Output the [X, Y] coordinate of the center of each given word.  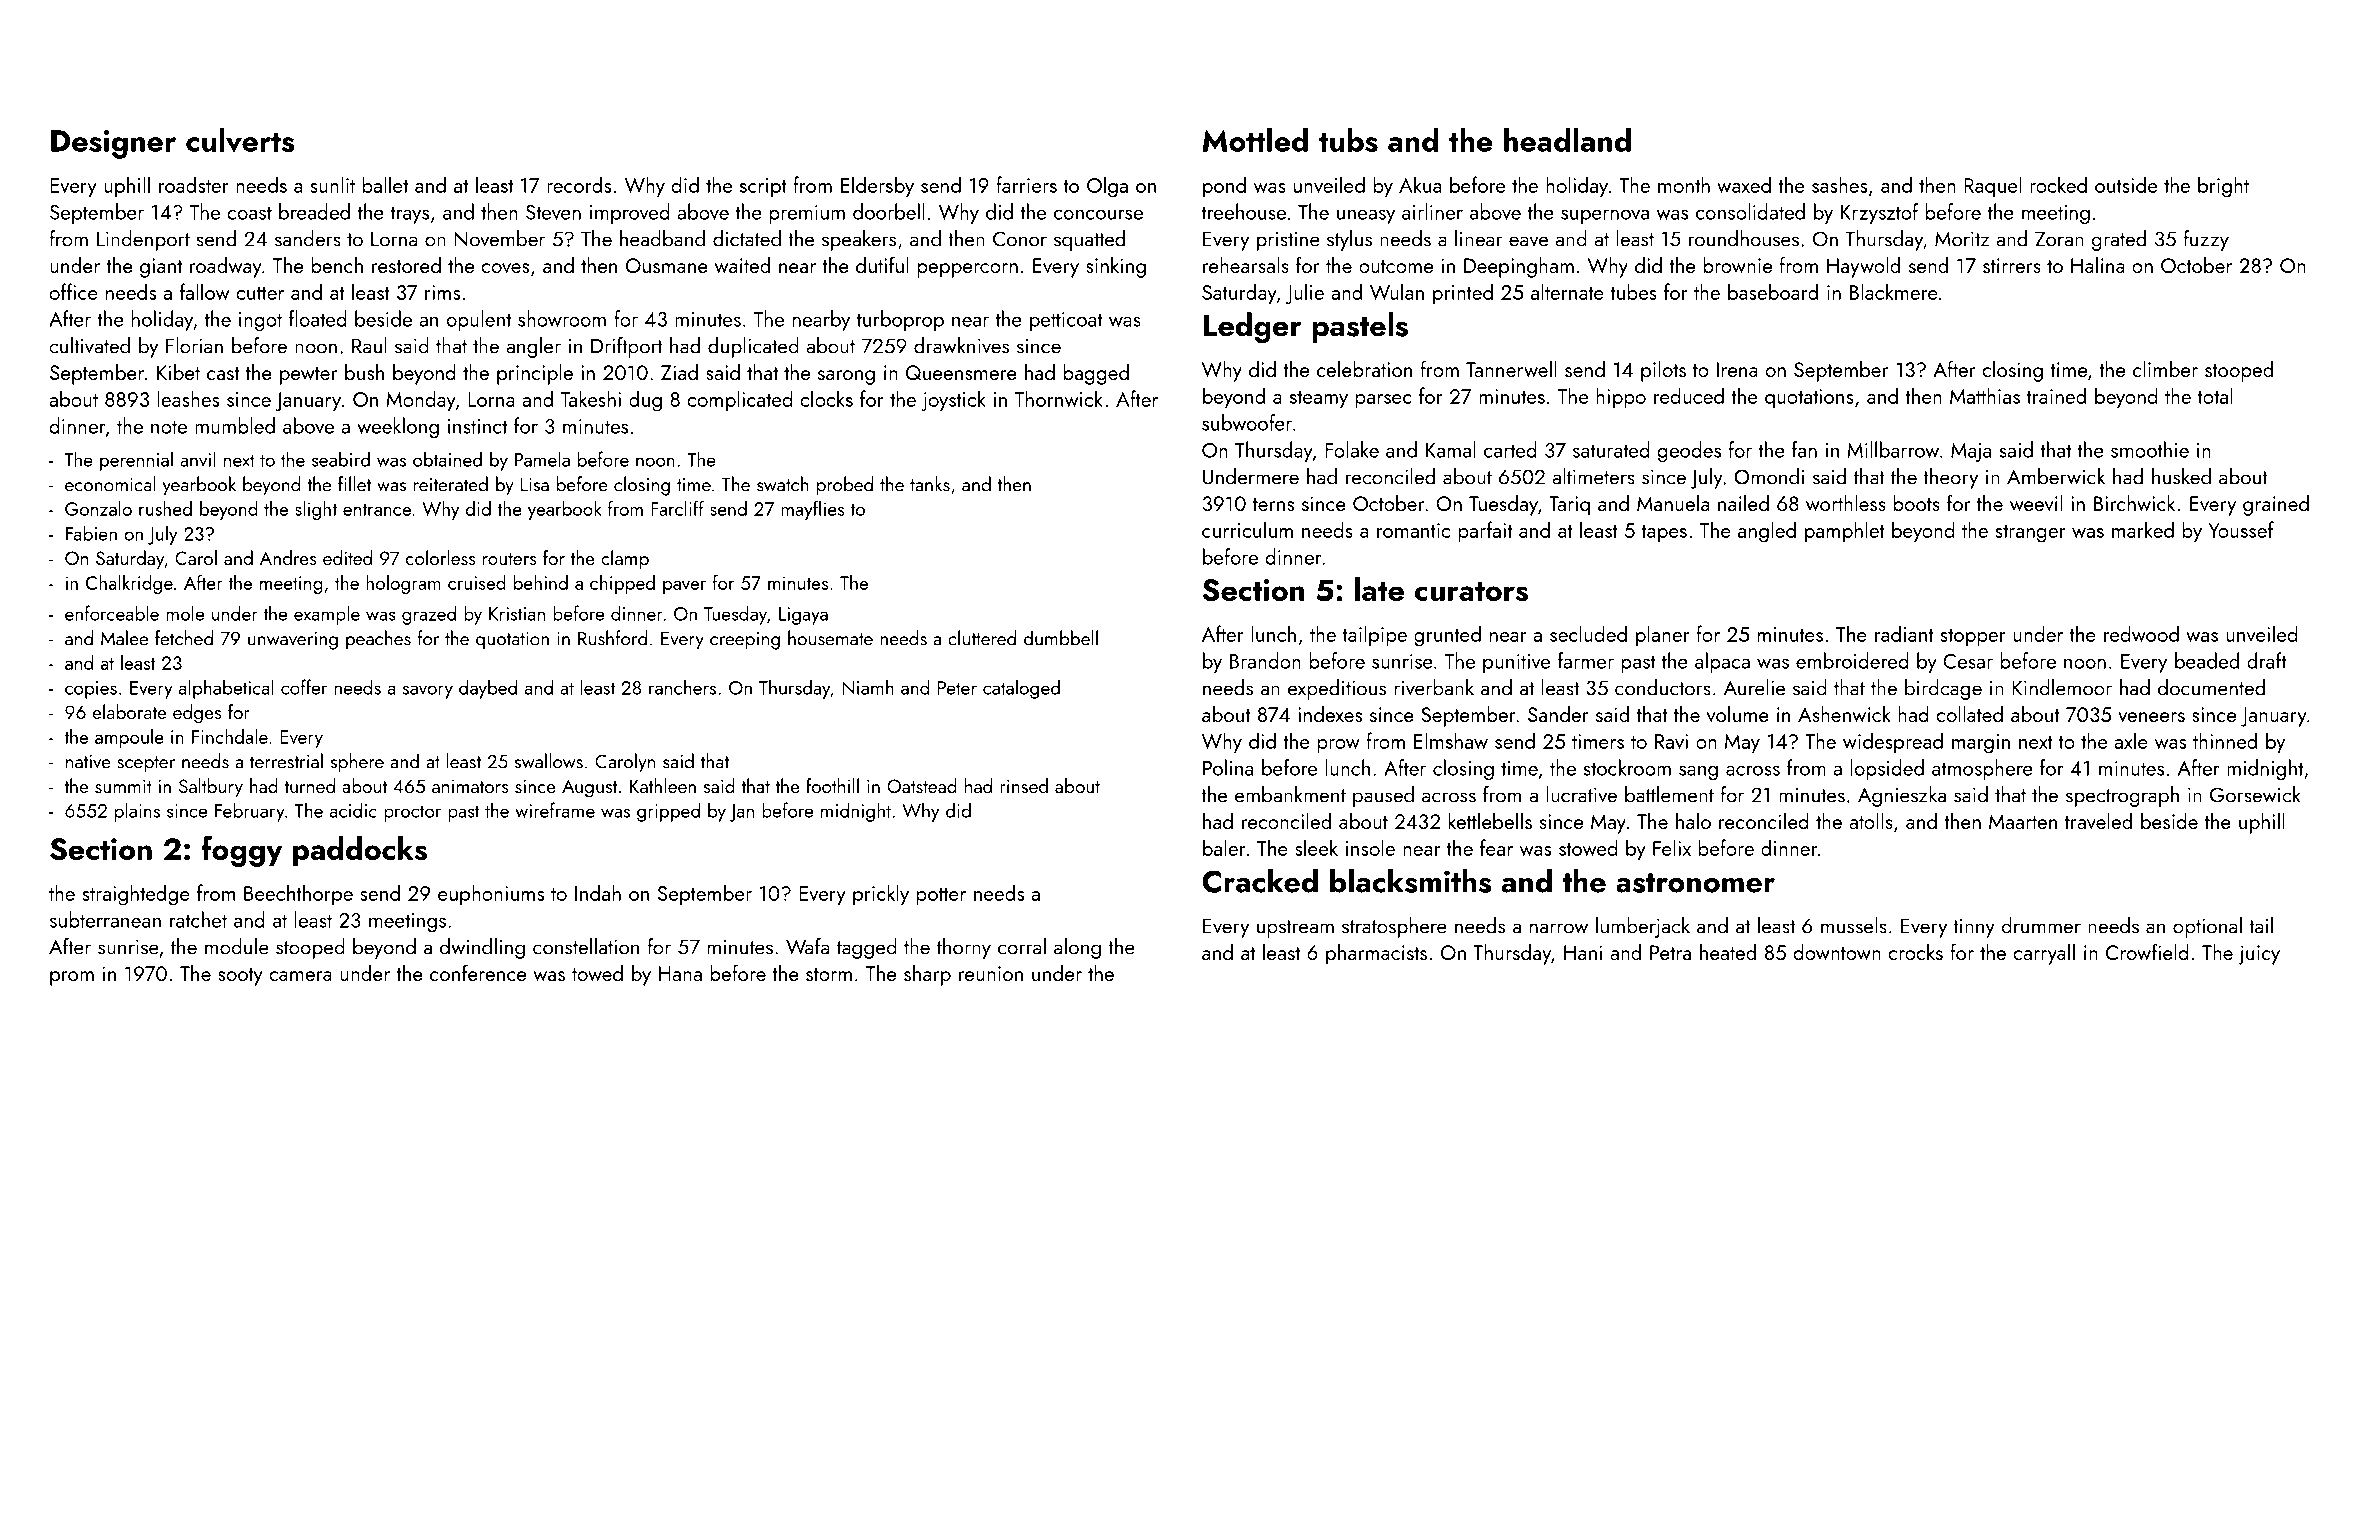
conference [478, 972]
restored [406, 265]
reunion [991, 973]
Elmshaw [1451, 740]
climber [2165, 369]
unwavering [293, 641]
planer [1662, 636]
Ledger [1252, 327]
